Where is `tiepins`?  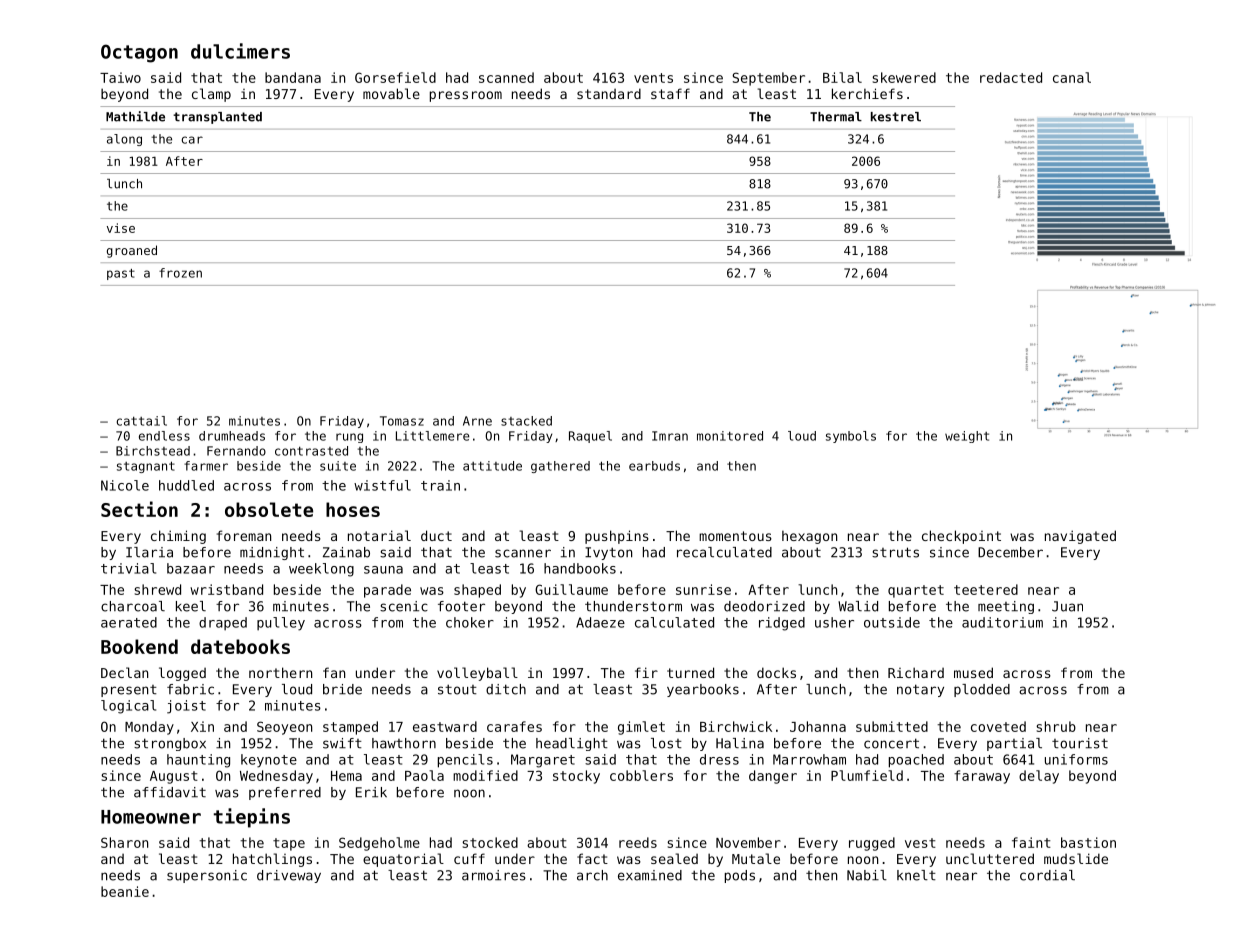 tiepins is located at coordinates (252, 818).
